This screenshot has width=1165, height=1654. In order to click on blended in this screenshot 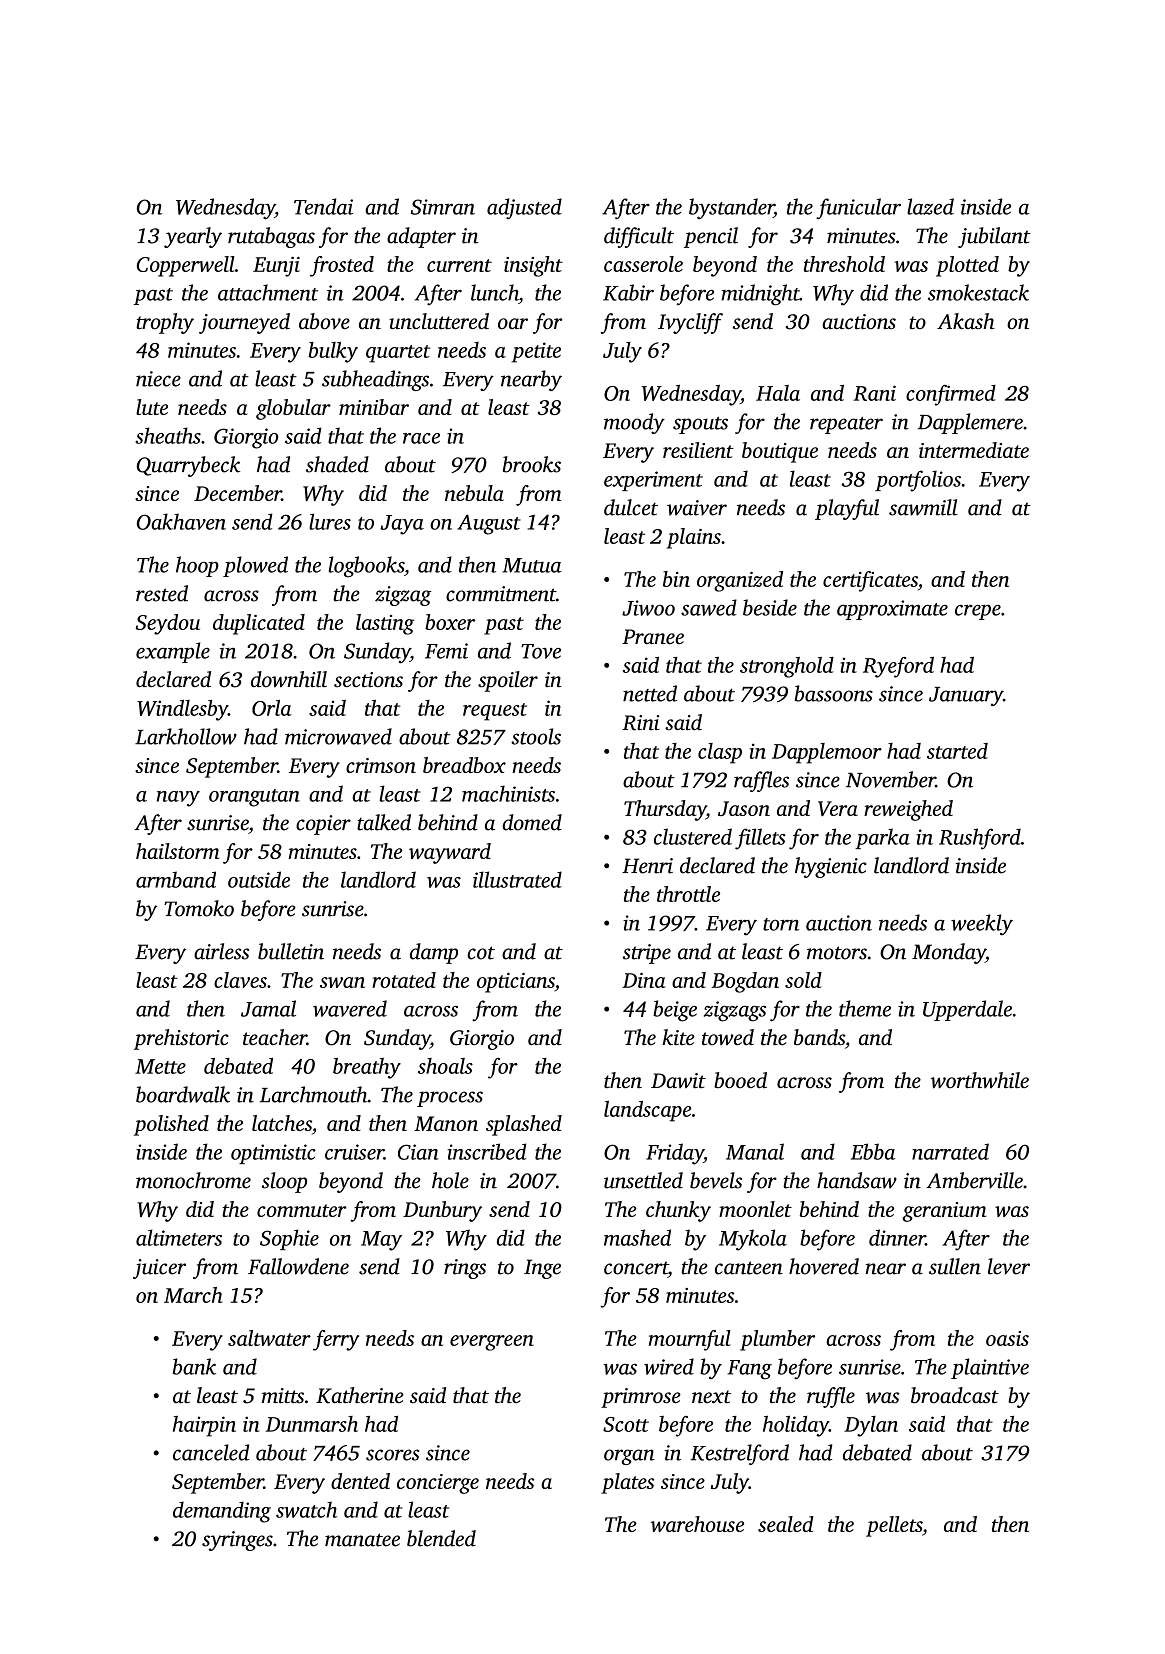, I will do `click(441, 1538)`.
